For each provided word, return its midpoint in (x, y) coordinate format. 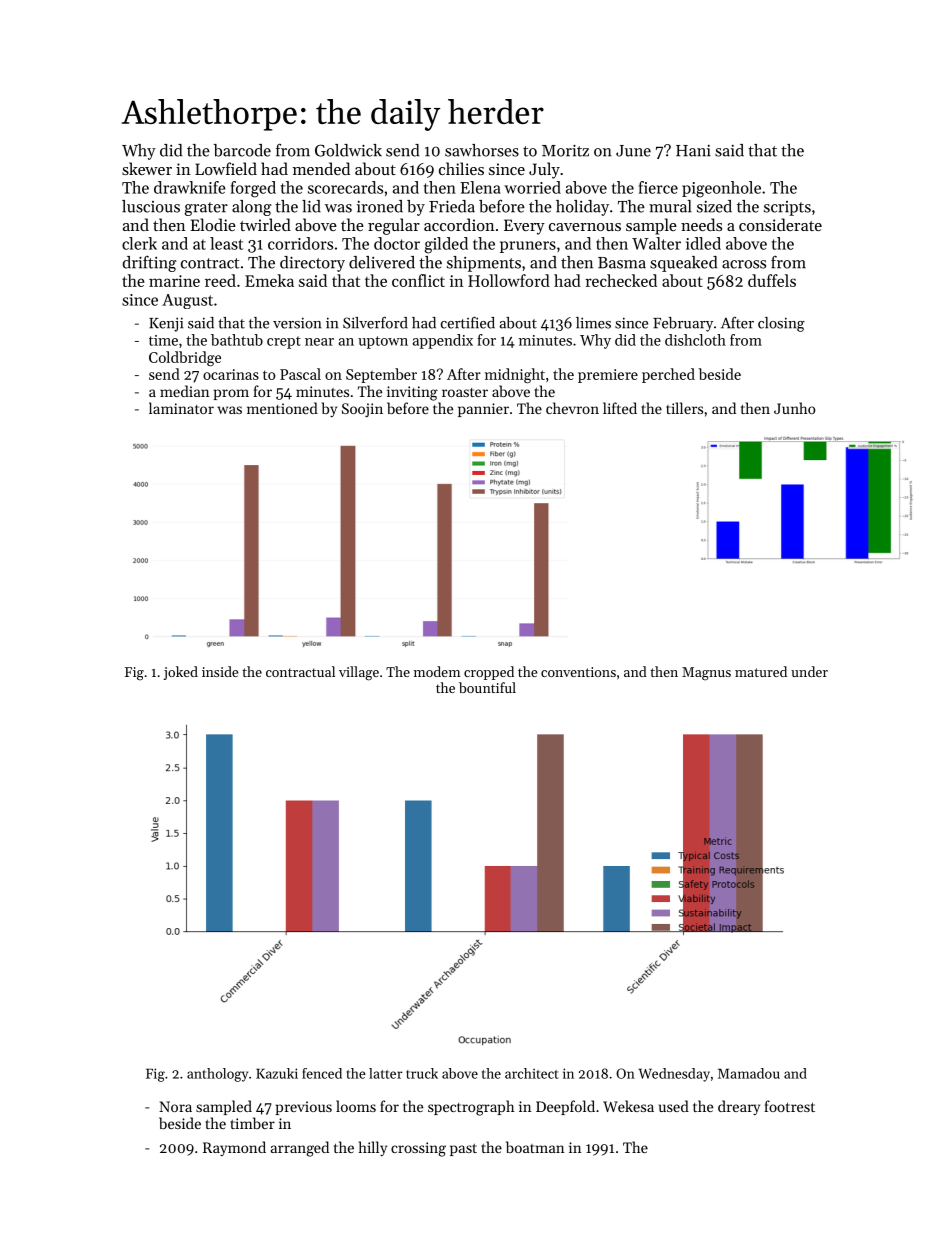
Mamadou (749, 1073)
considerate (780, 224)
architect (531, 1073)
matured (761, 671)
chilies (461, 168)
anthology (217, 1075)
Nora (175, 1106)
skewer (147, 168)
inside (220, 671)
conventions (578, 672)
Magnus (706, 674)
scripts (787, 208)
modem (437, 671)
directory (312, 264)
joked (181, 673)
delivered (382, 262)
